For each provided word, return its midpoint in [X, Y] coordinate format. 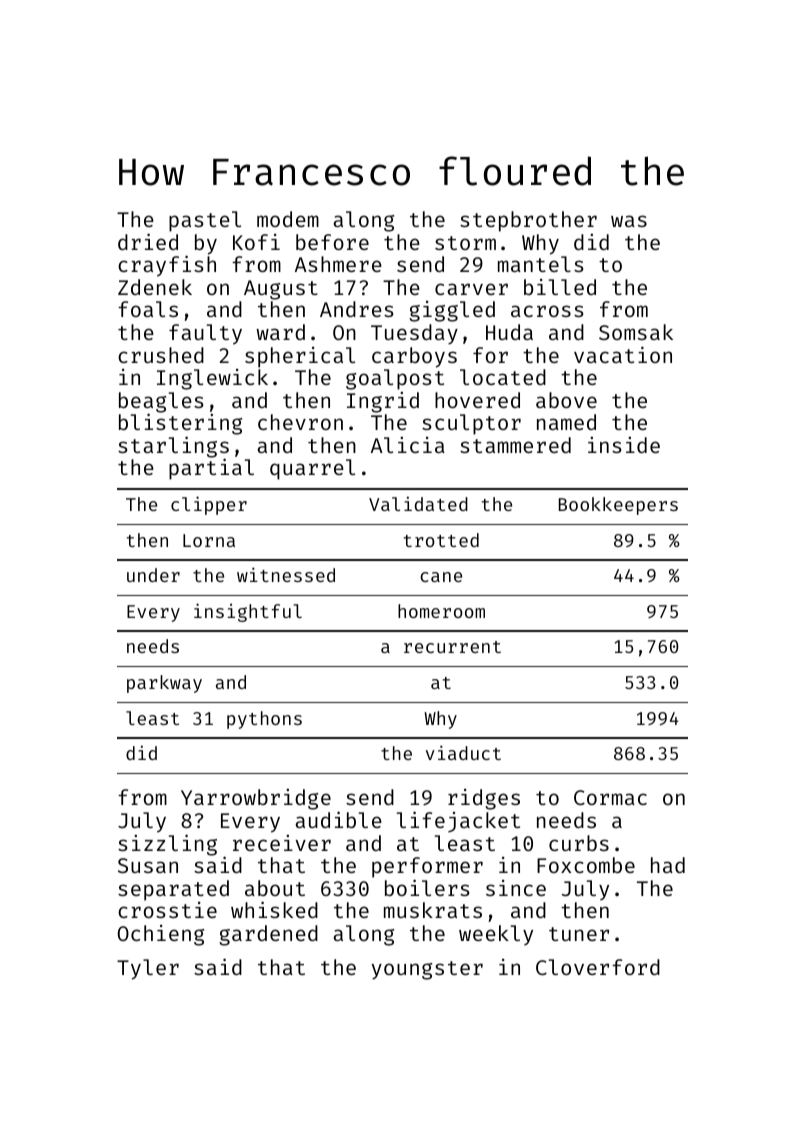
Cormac [610, 797]
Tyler [148, 969]
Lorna [209, 540]
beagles [161, 403]
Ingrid [383, 402]
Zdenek [155, 287]
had [668, 865]
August [281, 290]
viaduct [463, 752]
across [547, 311]
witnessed [286, 574]
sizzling [167, 845]
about [275, 888]
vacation [623, 354]
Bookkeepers [618, 506]
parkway [164, 684]
